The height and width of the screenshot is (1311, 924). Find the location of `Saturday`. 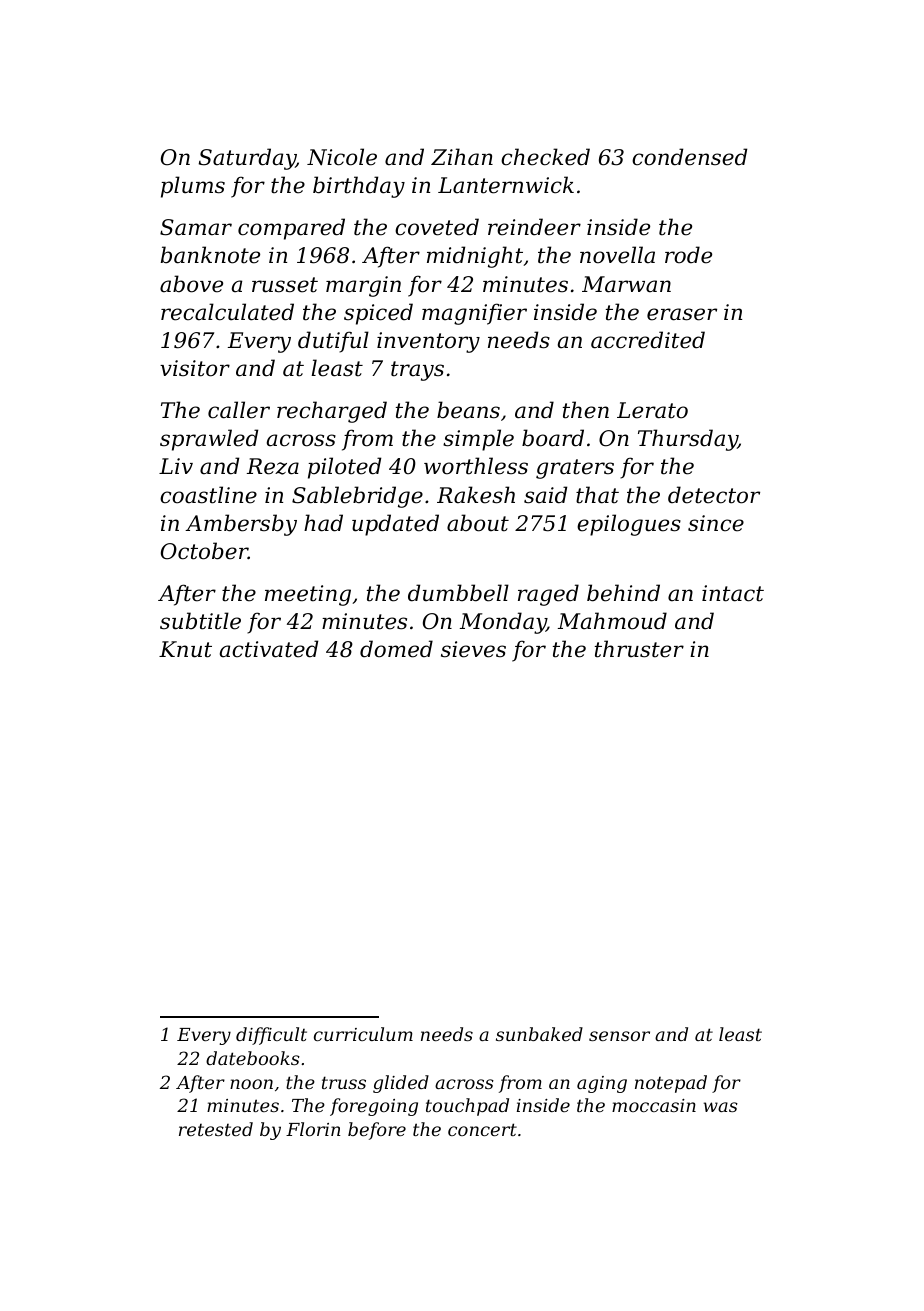

Saturday is located at coordinates (247, 159).
